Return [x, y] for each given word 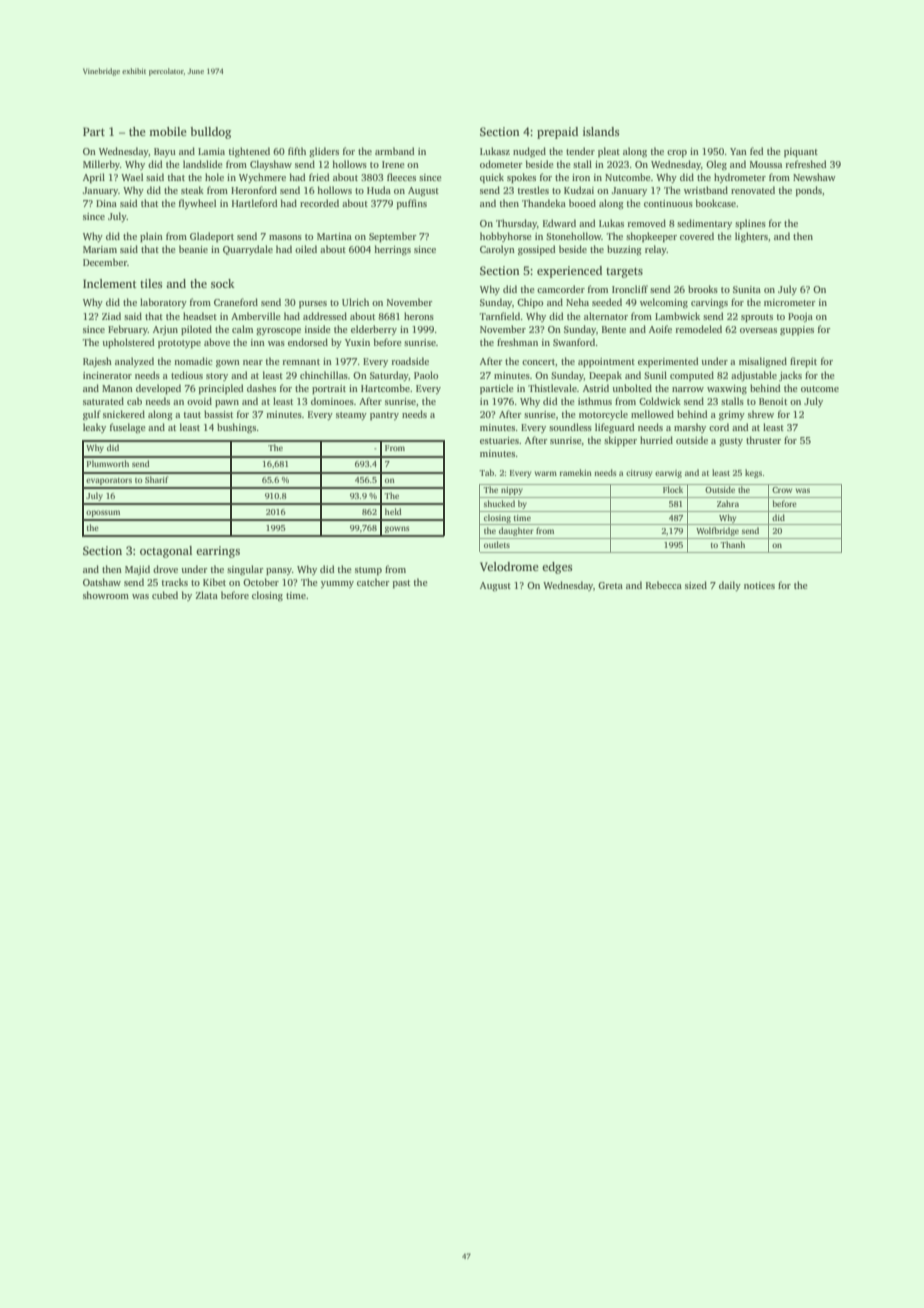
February [128, 330]
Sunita [747, 289]
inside [318, 329]
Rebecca [664, 585]
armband [395, 151]
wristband [706, 190]
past [401, 584]
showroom [106, 595]
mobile [168, 131]
